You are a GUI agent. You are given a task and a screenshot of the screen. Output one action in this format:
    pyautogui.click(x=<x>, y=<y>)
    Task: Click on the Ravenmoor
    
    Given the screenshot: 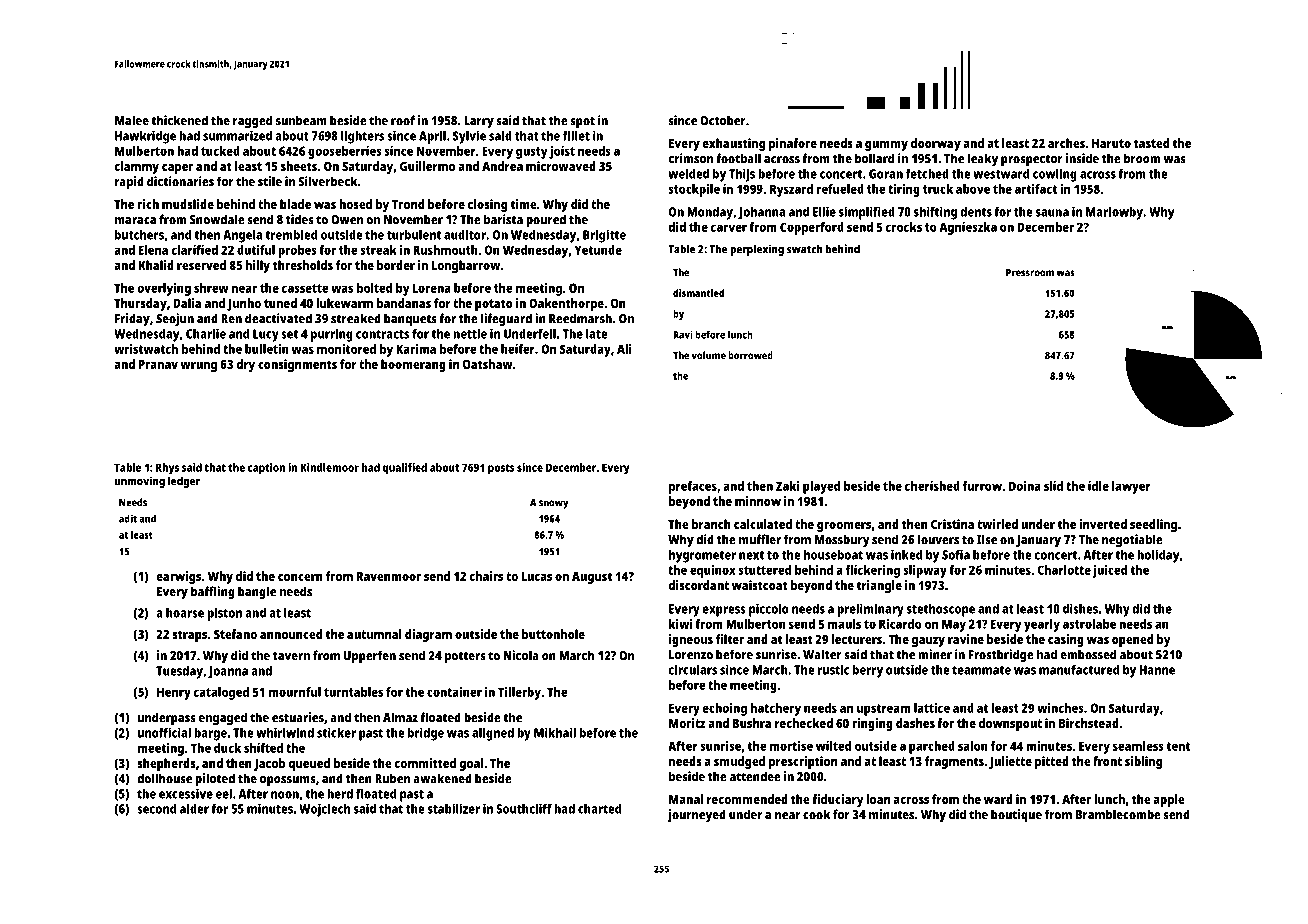 What is the action you would take?
    pyautogui.click(x=389, y=576)
